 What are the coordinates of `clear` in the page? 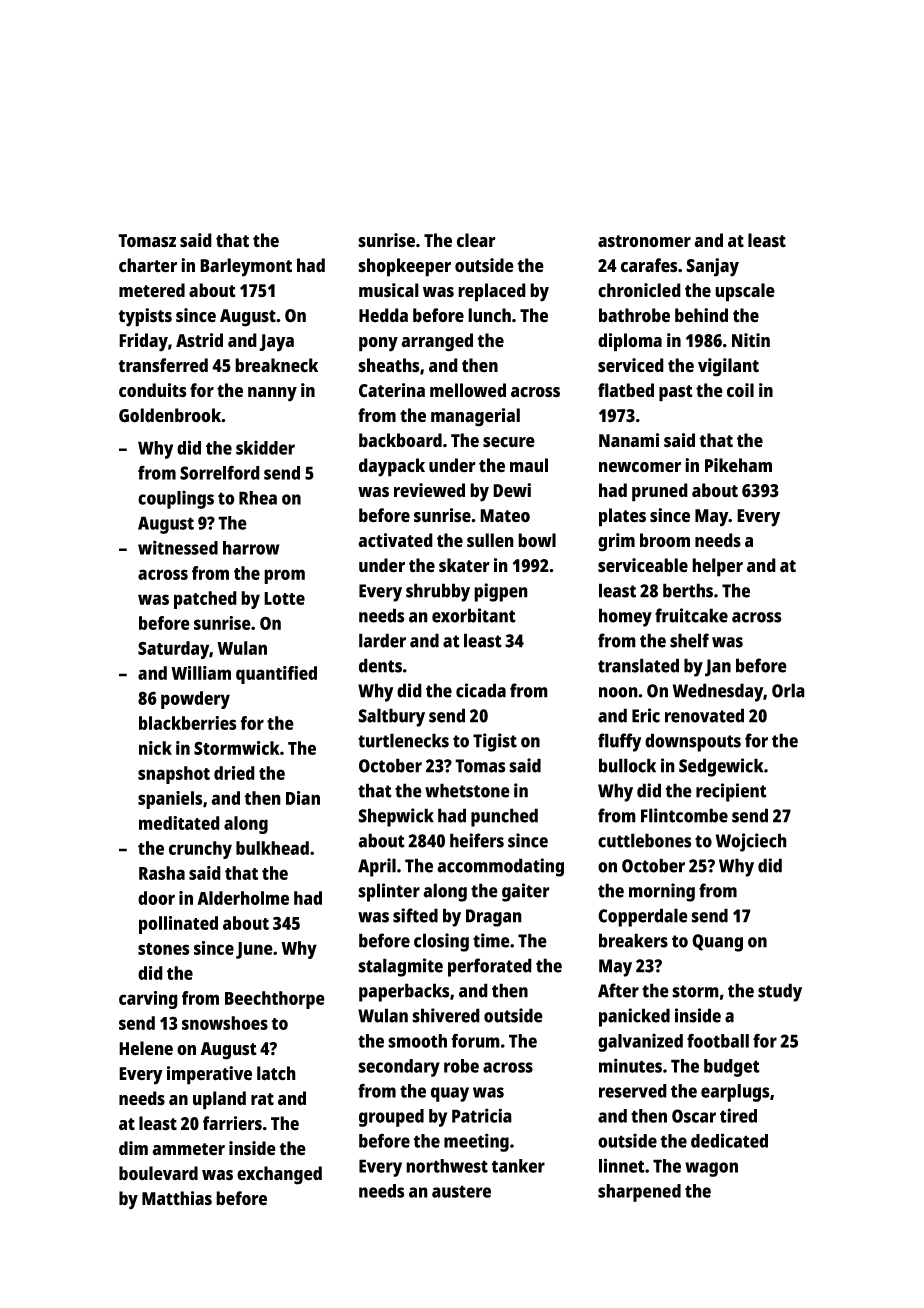 It's located at (476, 240).
